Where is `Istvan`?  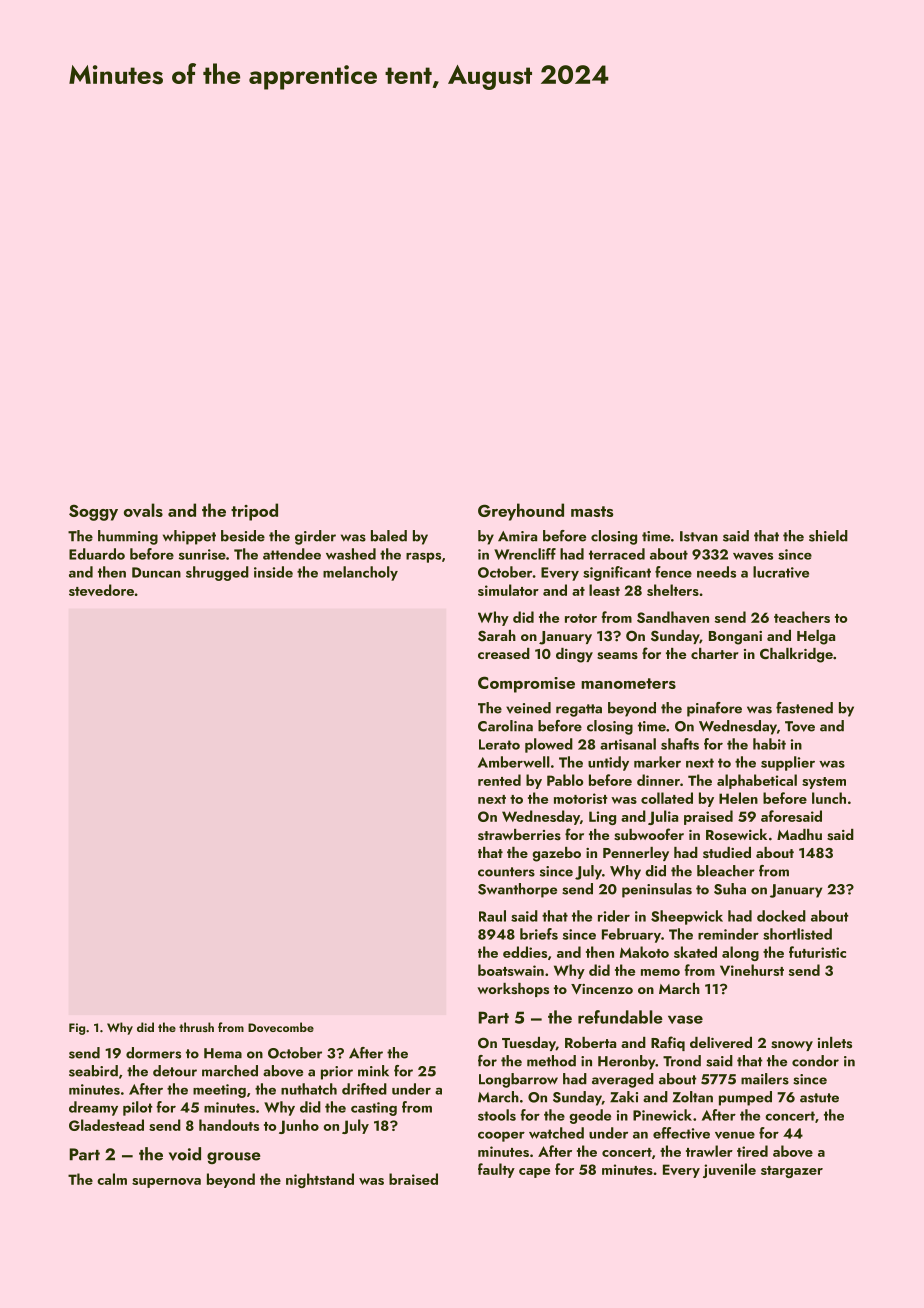 Istvan is located at coordinates (699, 536).
